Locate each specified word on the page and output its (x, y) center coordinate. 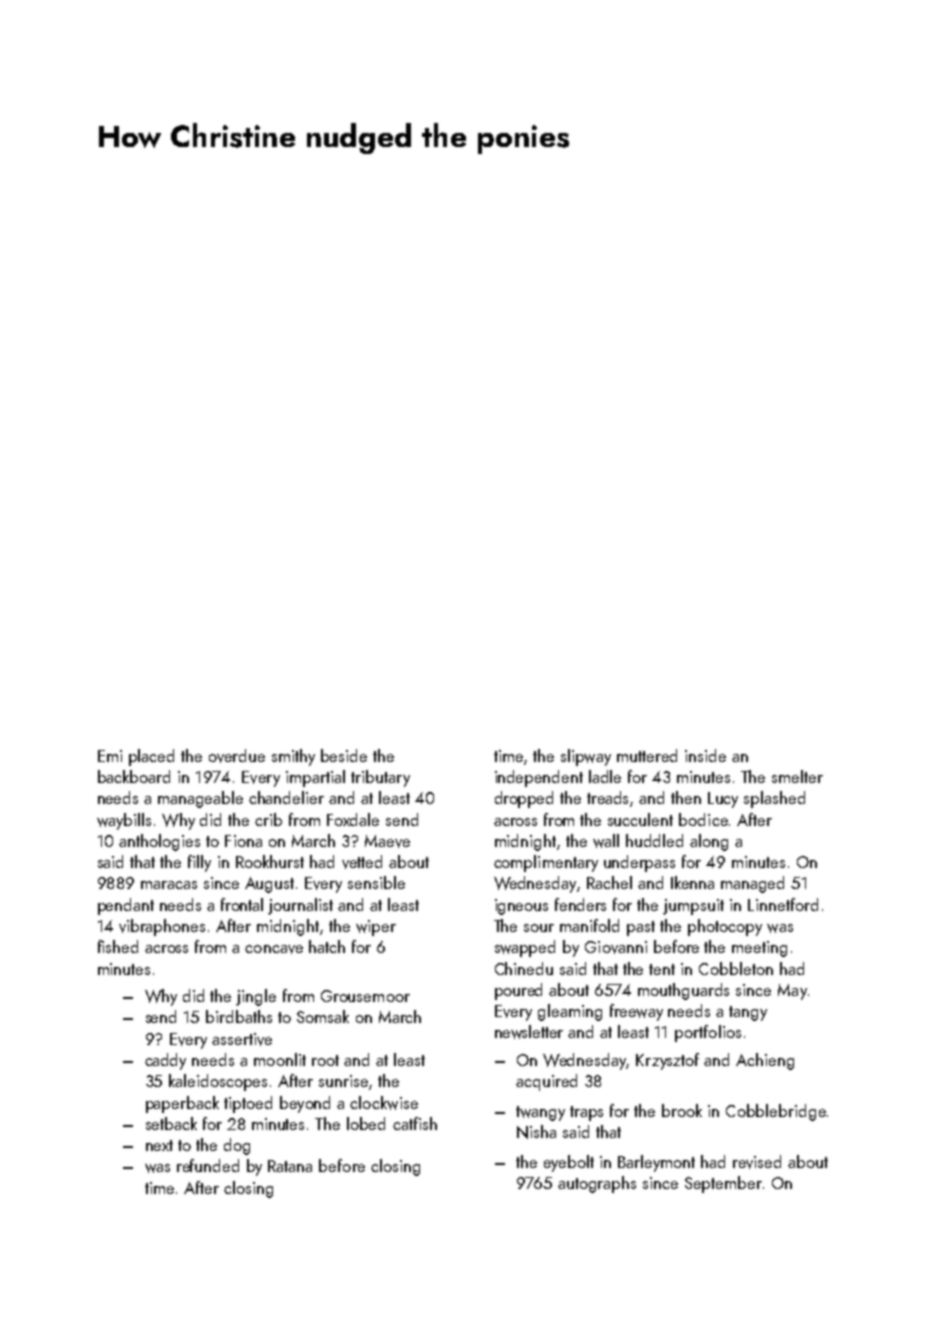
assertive (242, 1039)
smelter (797, 776)
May (792, 992)
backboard (134, 776)
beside (344, 755)
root (325, 1060)
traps (586, 1113)
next (159, 1145)
